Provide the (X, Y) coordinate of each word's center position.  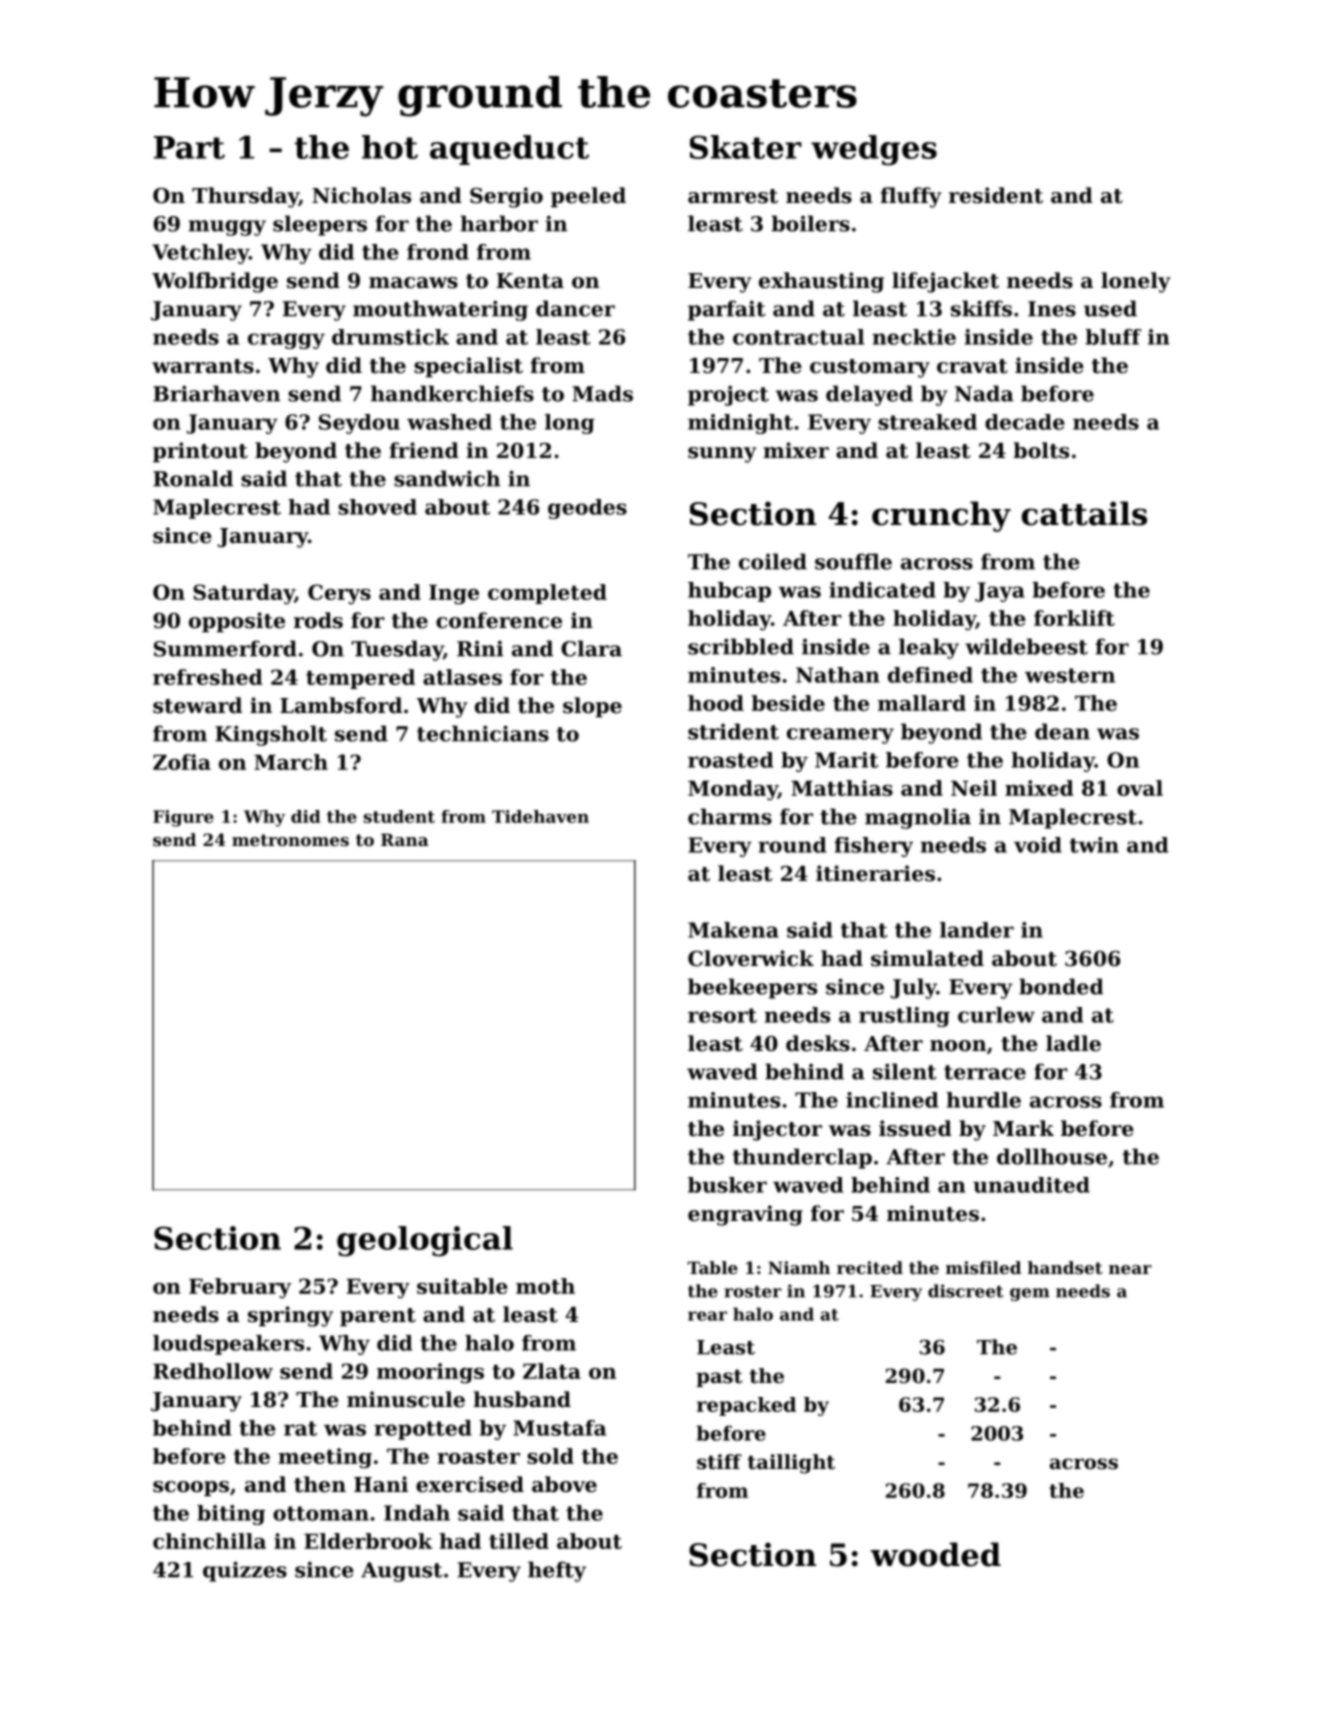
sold (550, 1456)
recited (870, 1267)
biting (231, 1515)
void (1038, 845)
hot (390, 147)
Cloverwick (751, 958)
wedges (874, 150)
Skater (746, 147)
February (240, 1288)
